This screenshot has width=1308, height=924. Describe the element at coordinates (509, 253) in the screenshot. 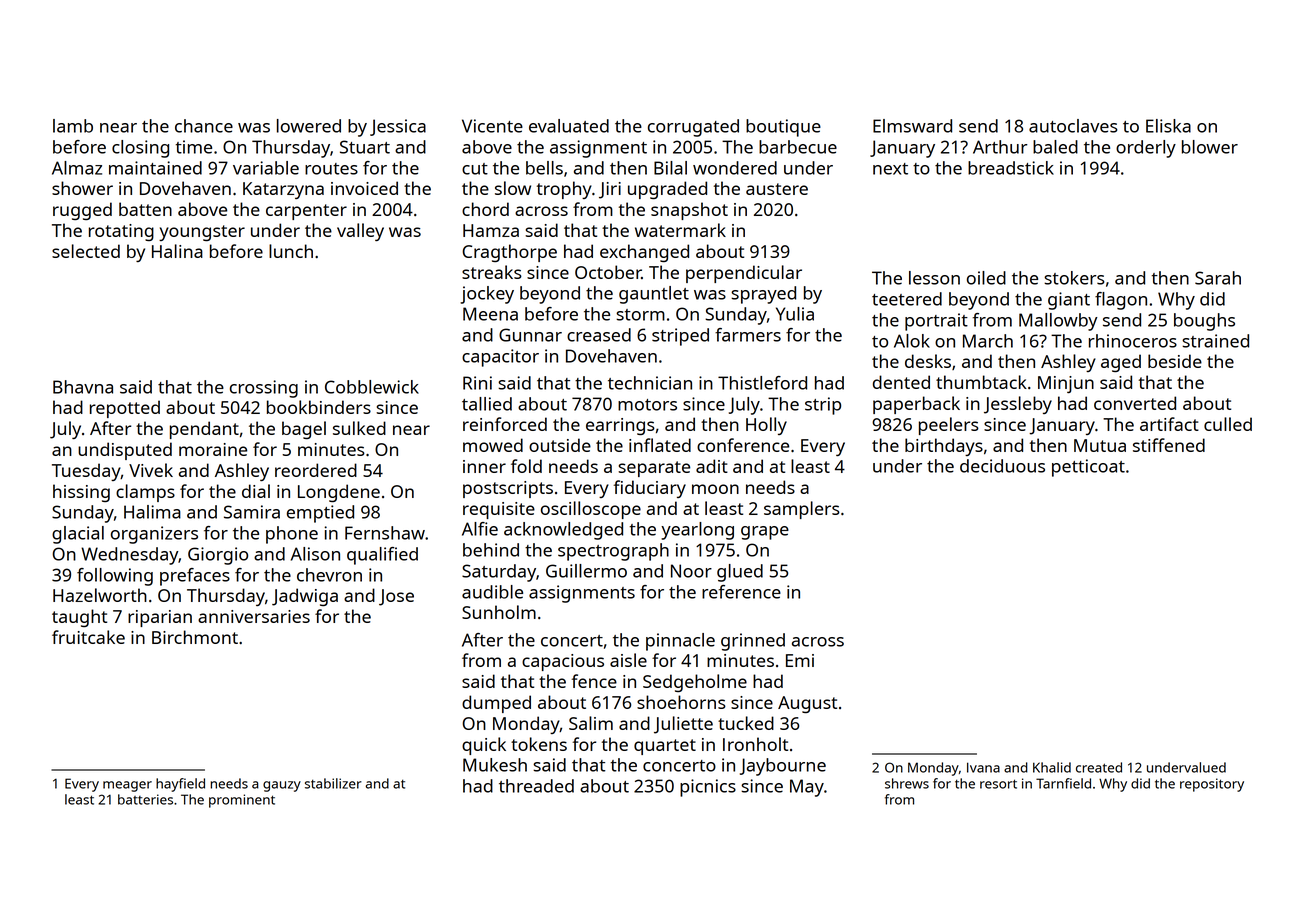

I see `Cragthorpe` at that location.
